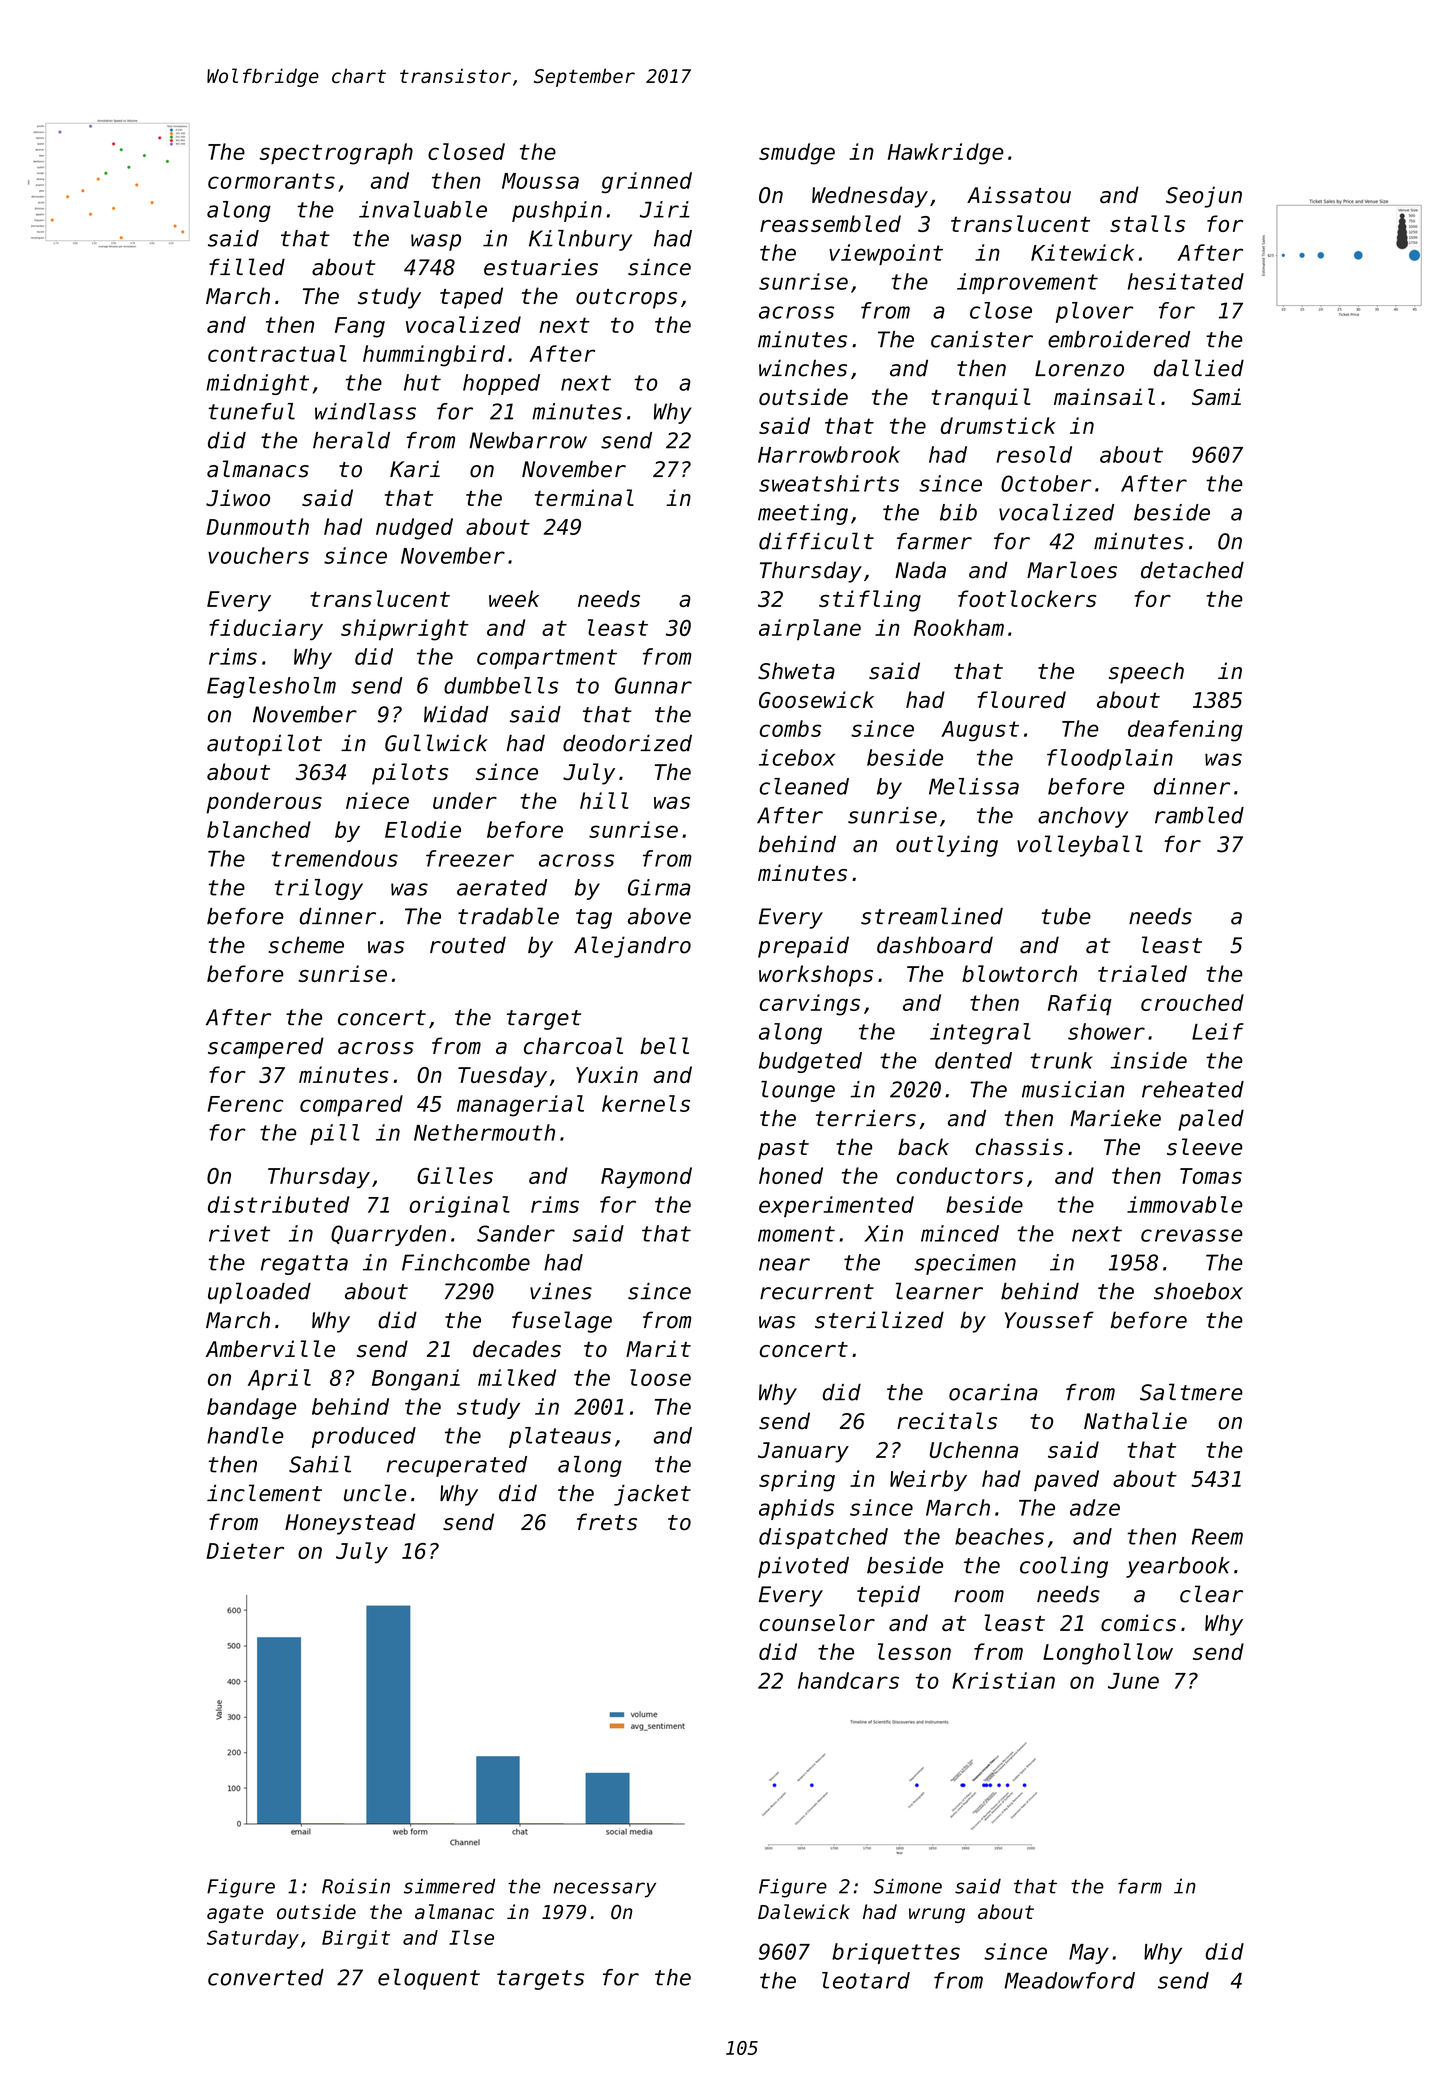 Image resolution: width=1450 pixels, height=2100 pixels. I want to click on Alejandro, so click(632, 947).
